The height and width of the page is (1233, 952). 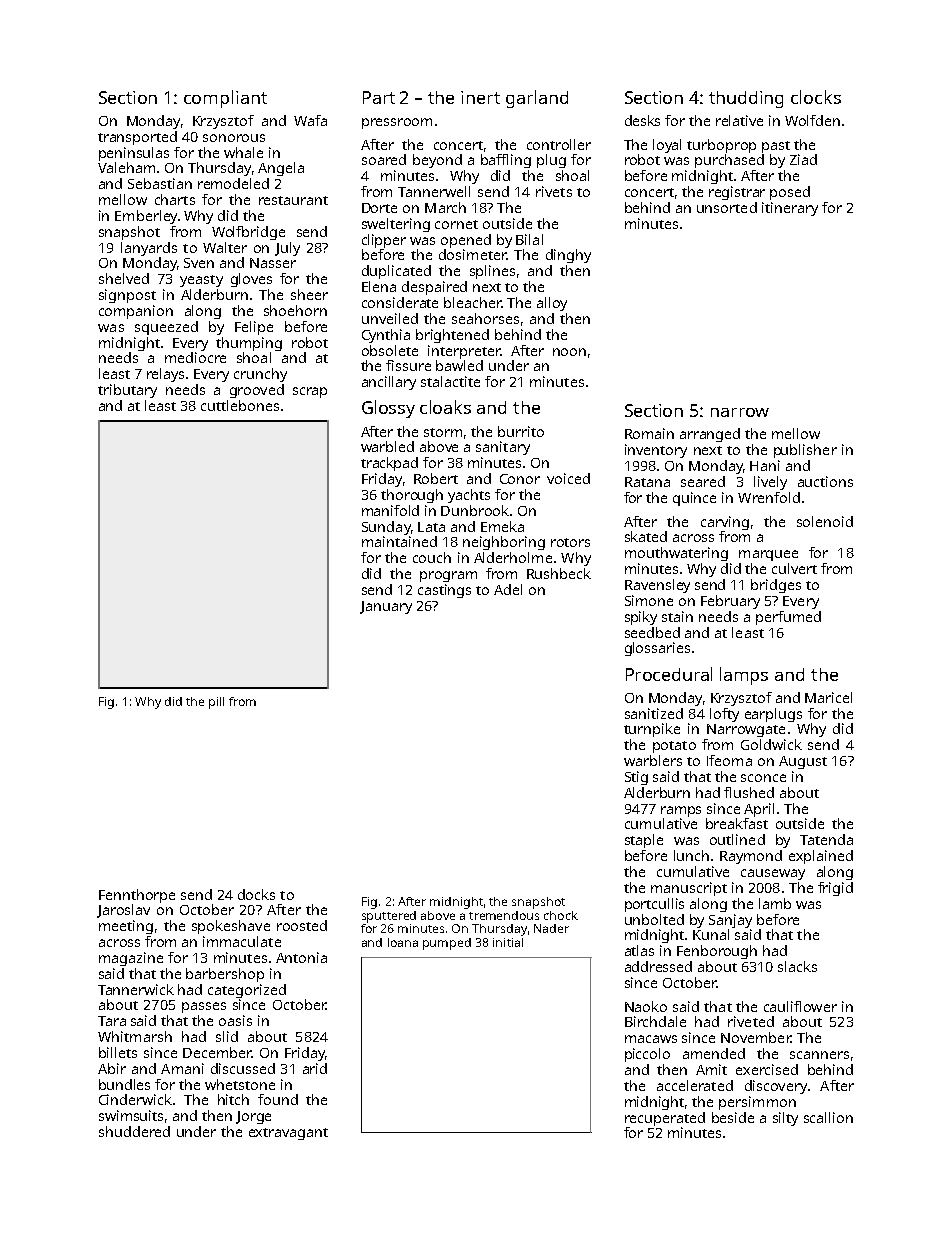 I want to click on voiced, so click(x=568, y=478).
